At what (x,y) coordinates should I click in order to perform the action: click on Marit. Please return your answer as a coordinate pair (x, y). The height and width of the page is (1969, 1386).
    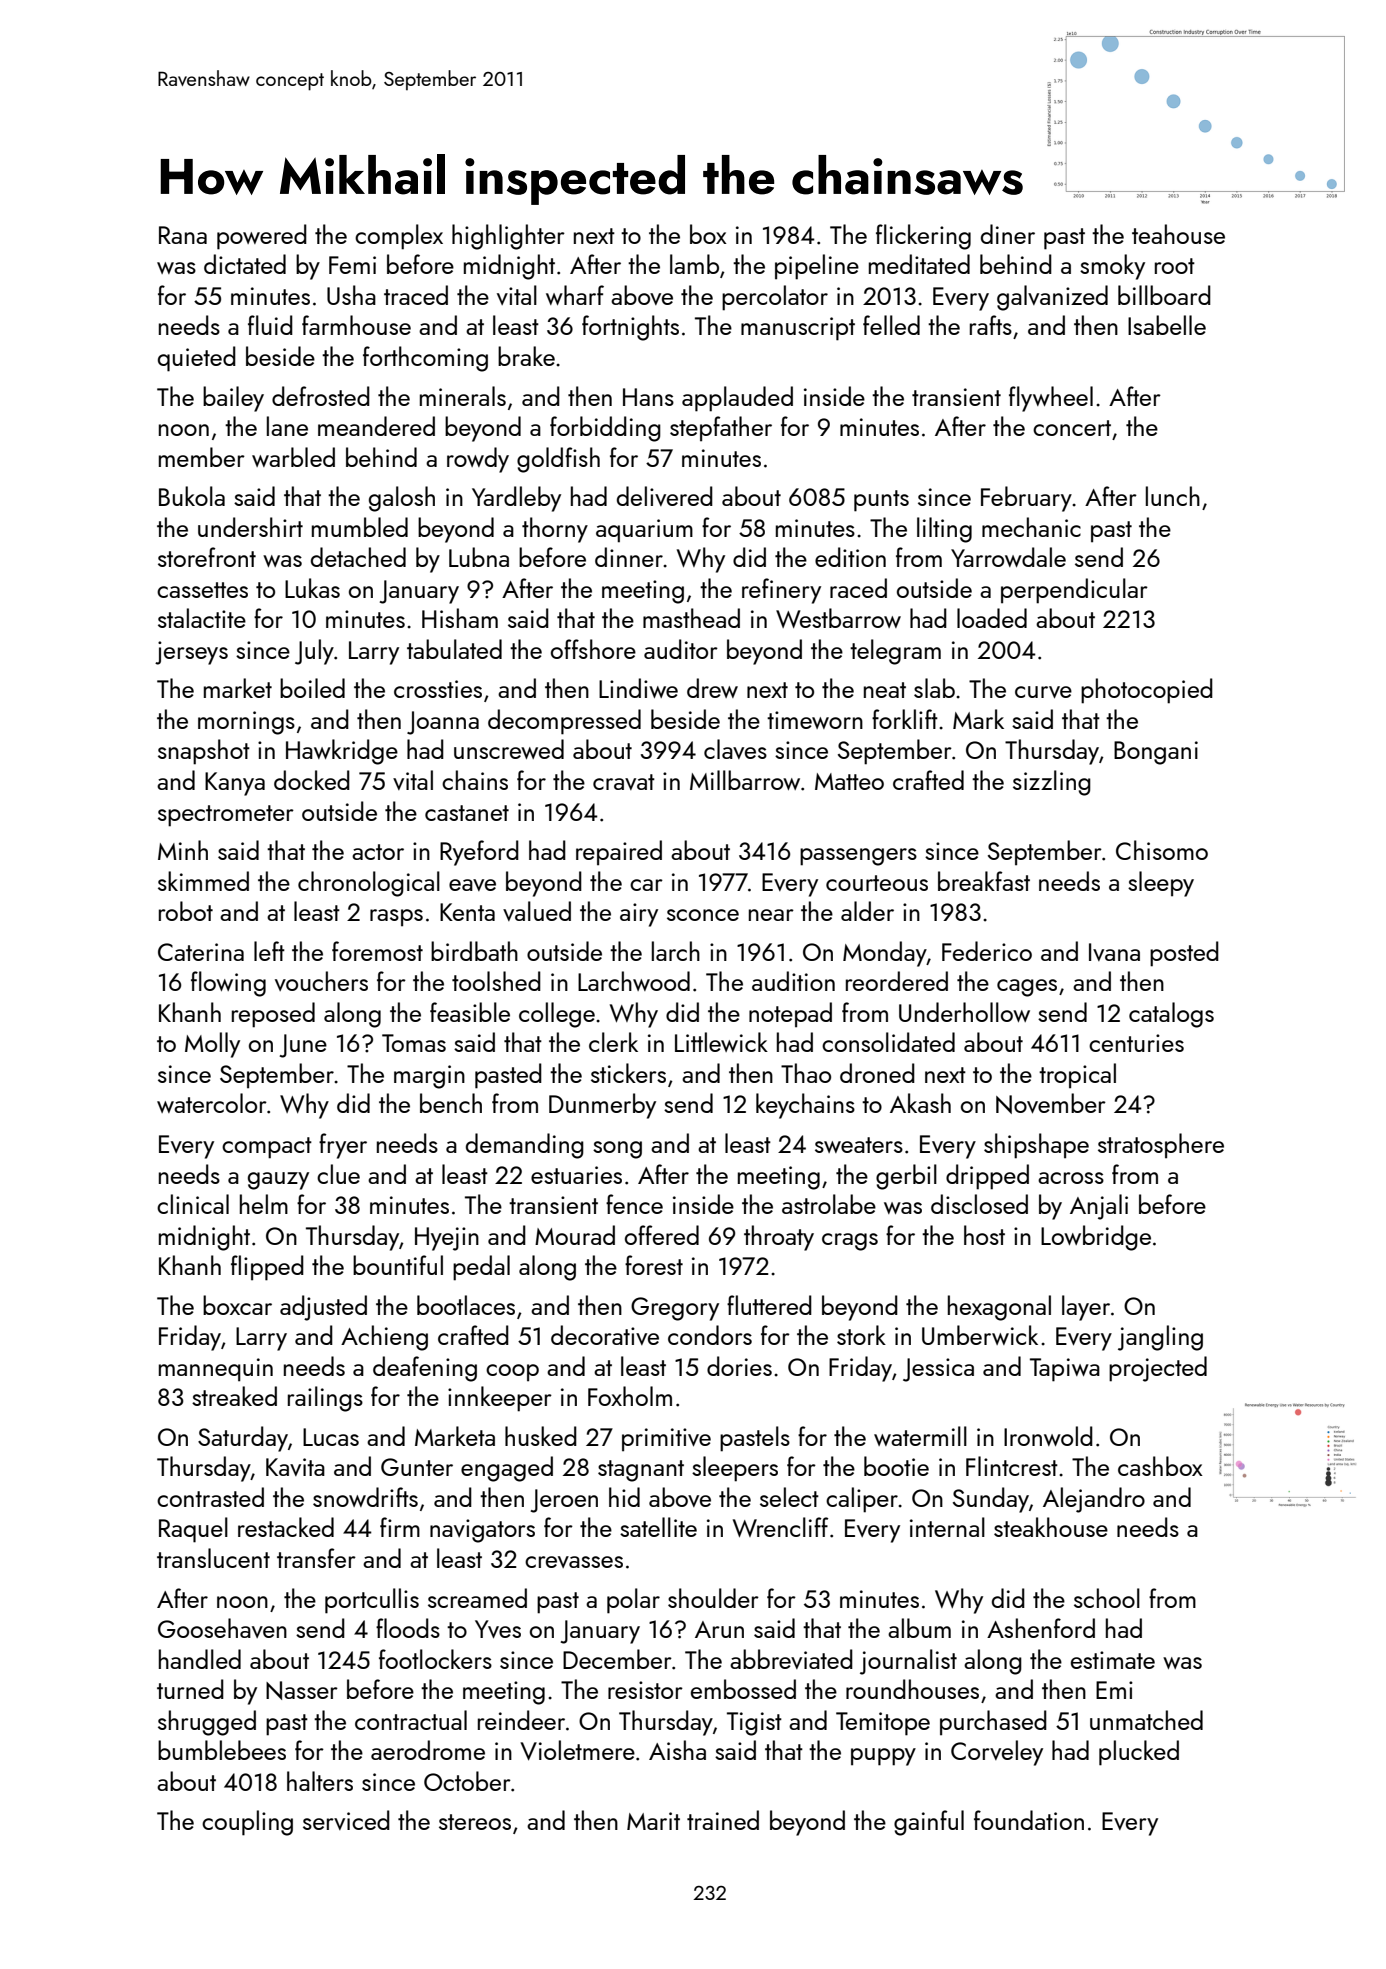
    Looking at the image, I should click on (653, 1821).
